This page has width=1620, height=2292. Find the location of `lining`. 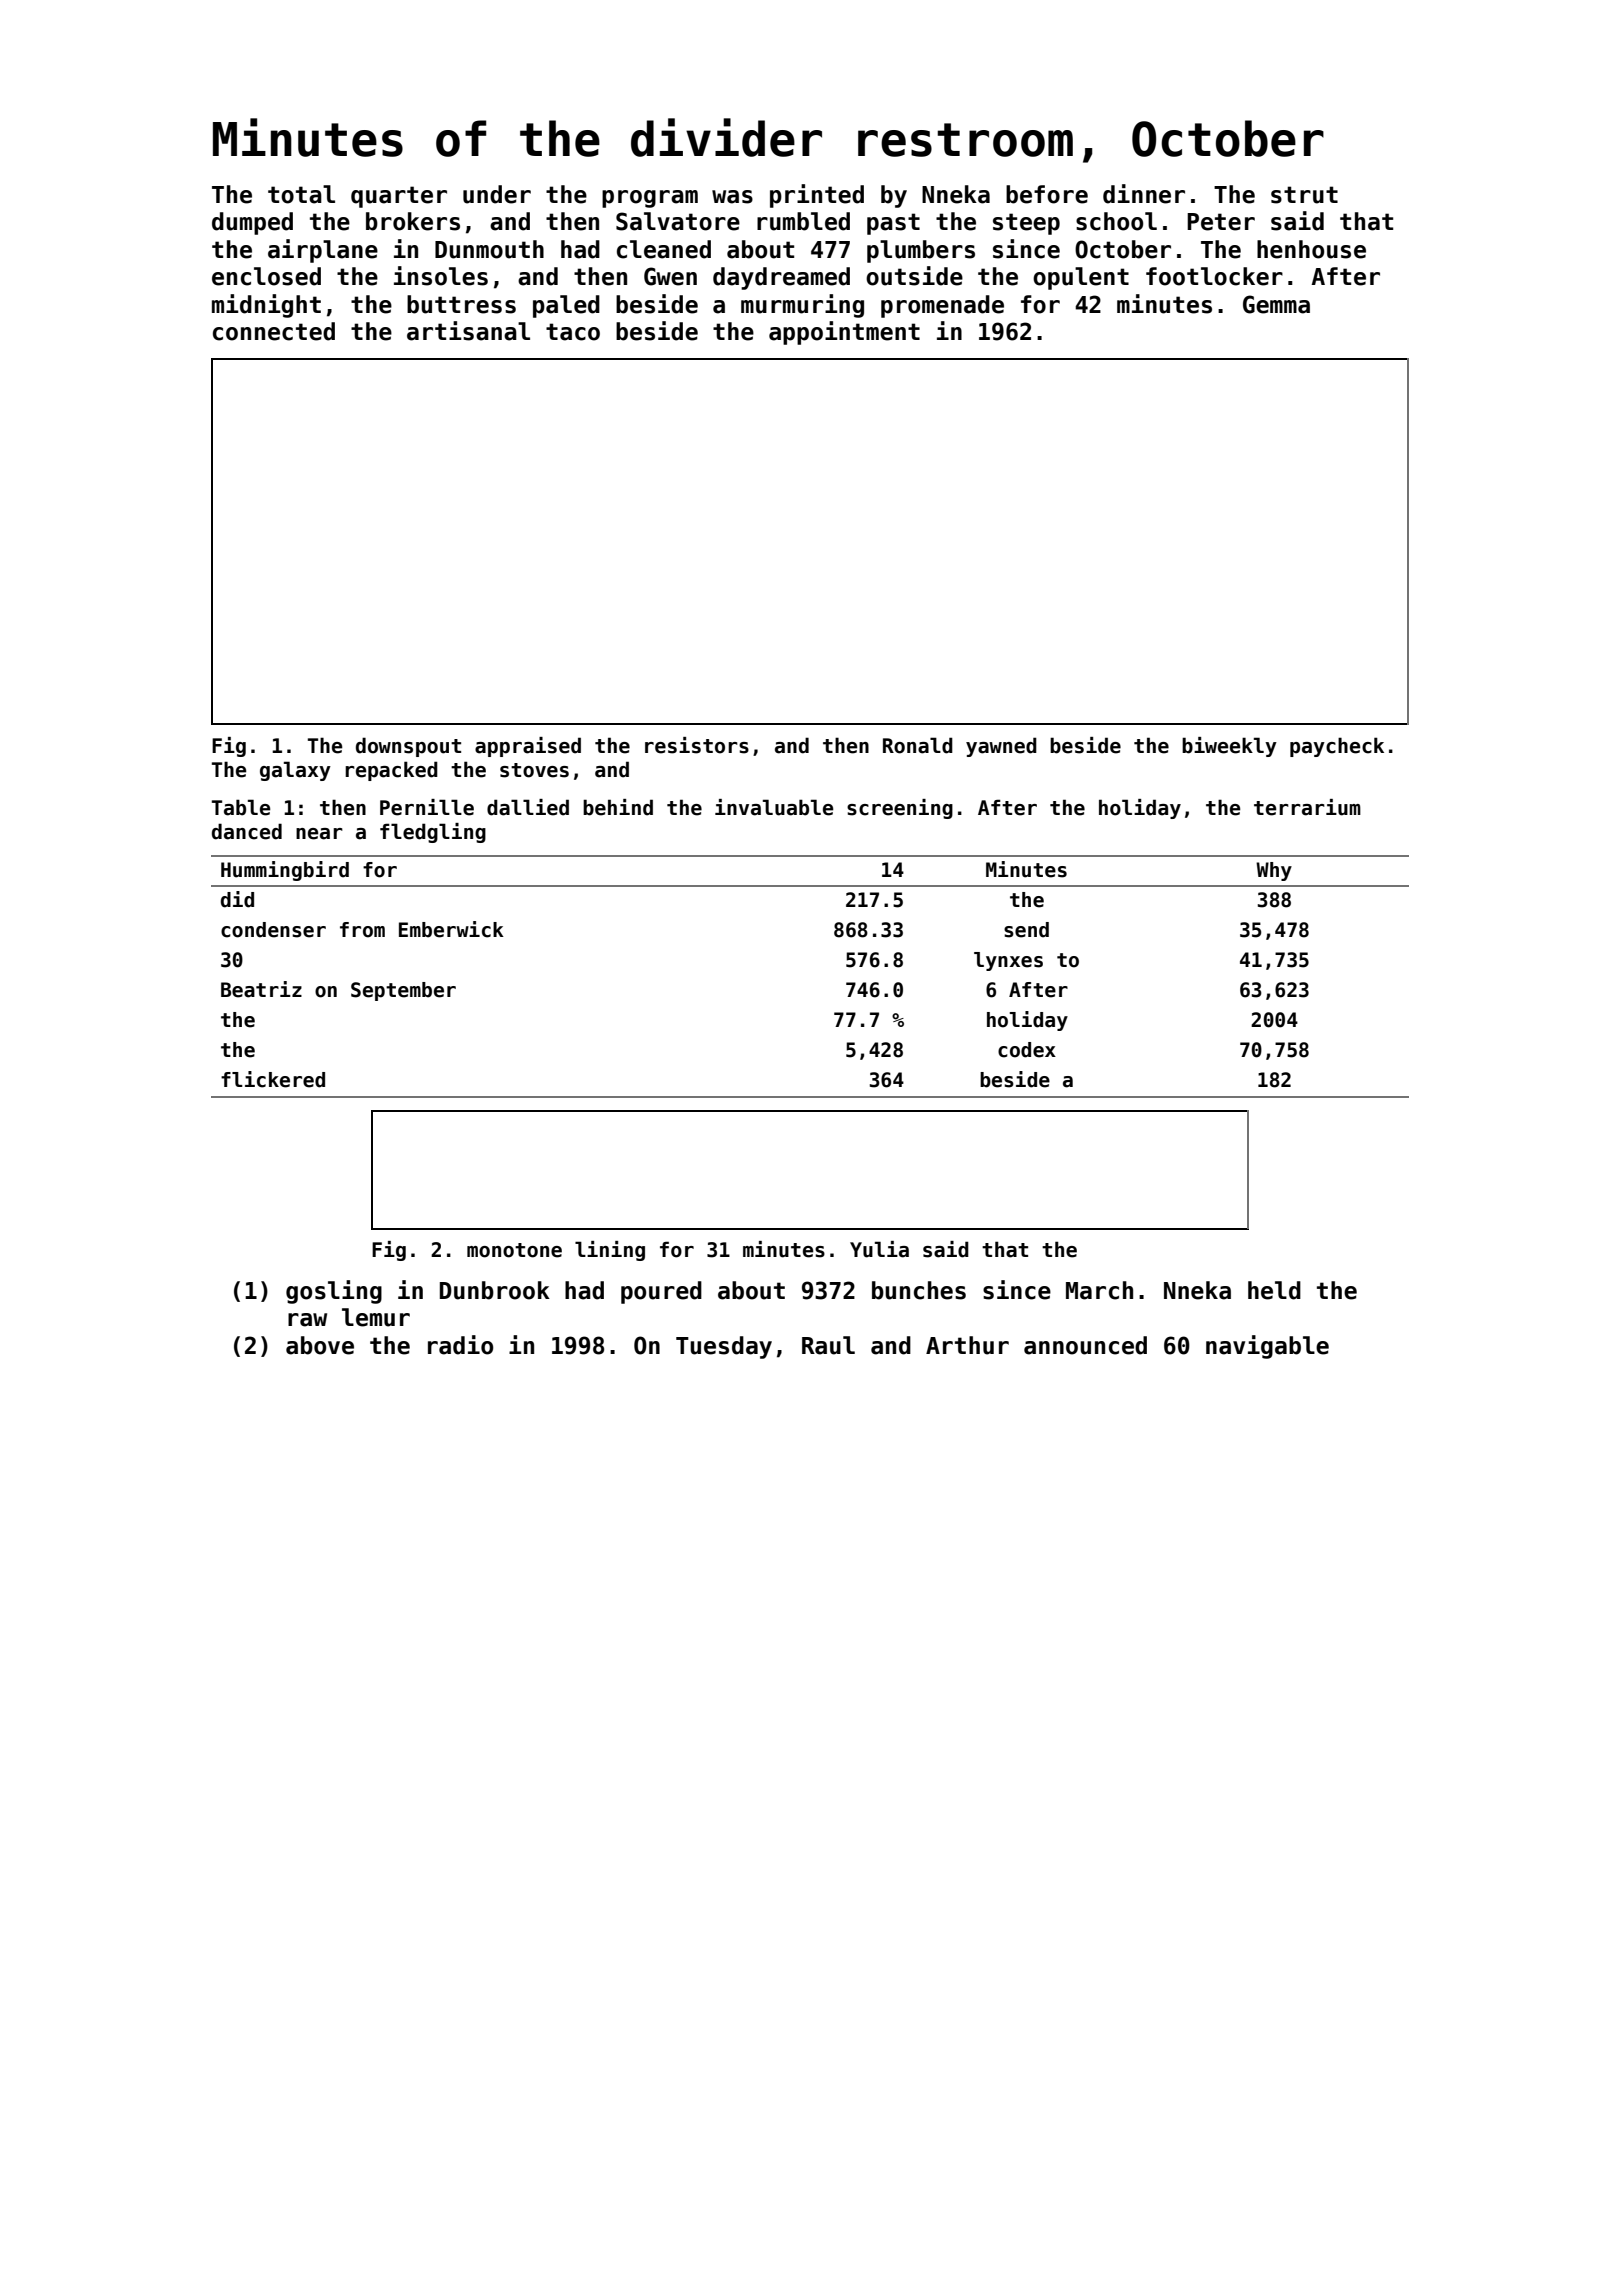

lining is located at coordinates (610, 1251).
